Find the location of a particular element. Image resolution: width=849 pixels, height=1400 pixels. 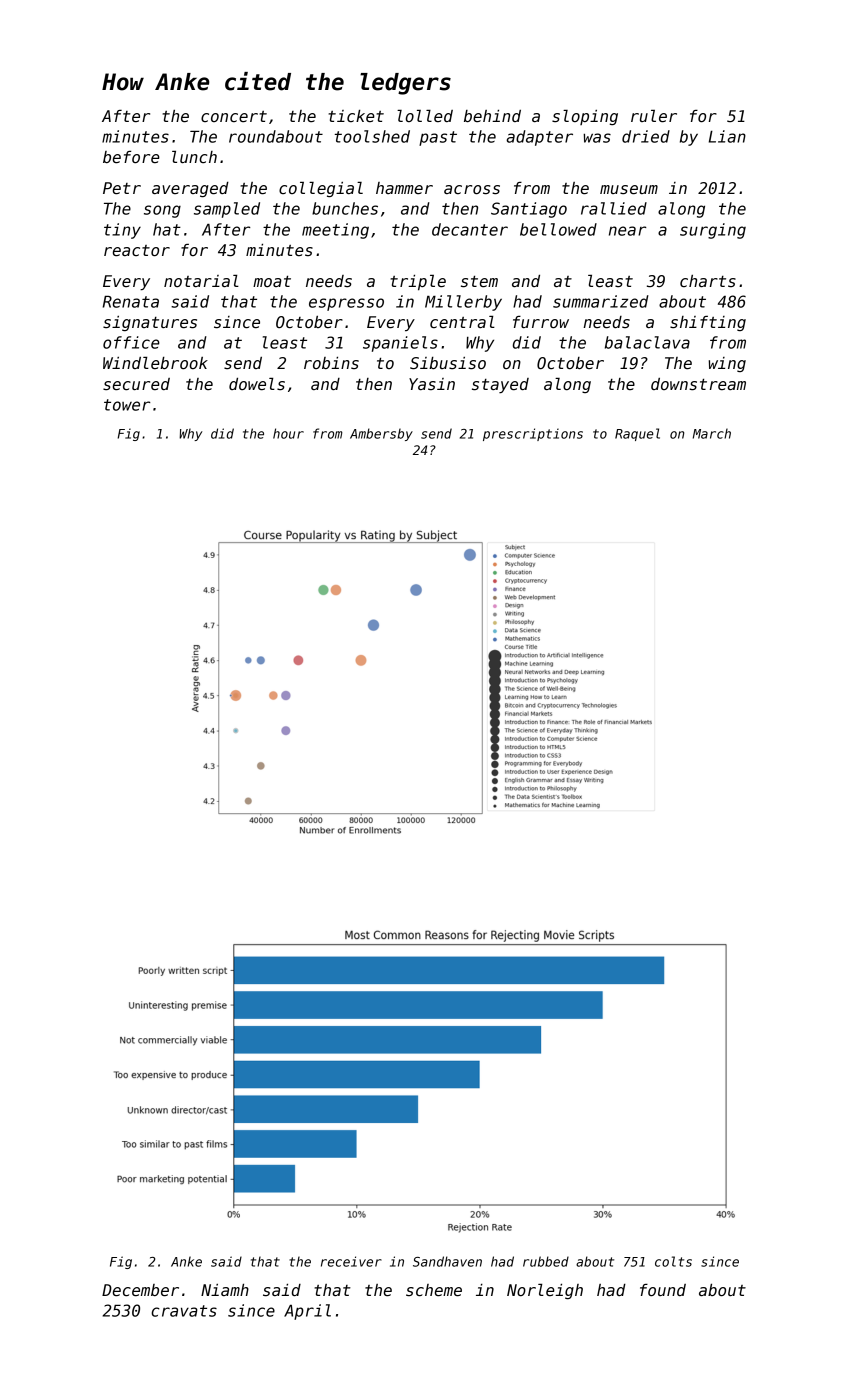

receiver is located at coordinates (351, 1261).
